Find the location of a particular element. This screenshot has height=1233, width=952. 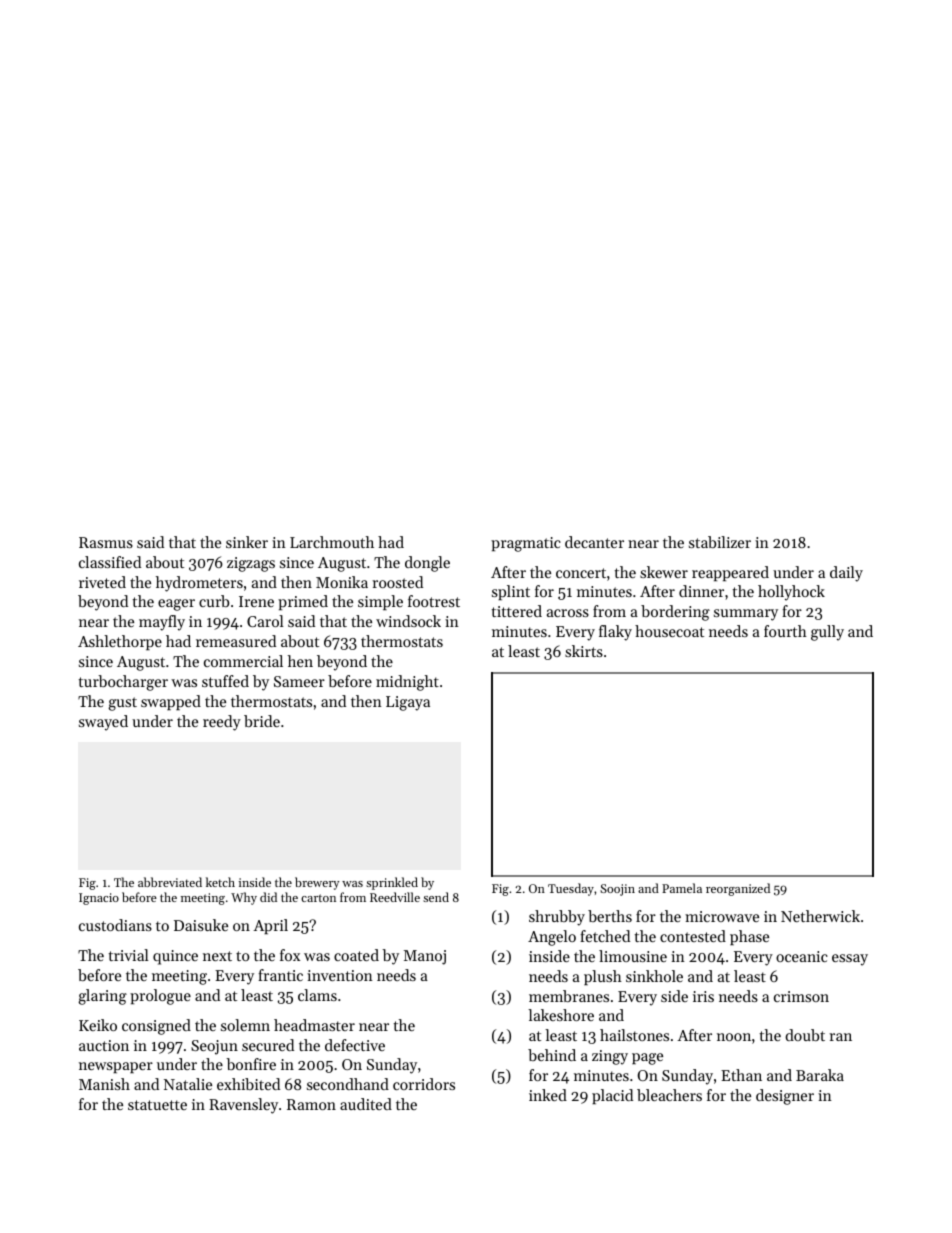

reorganized is located at coordinates (738, 889).
